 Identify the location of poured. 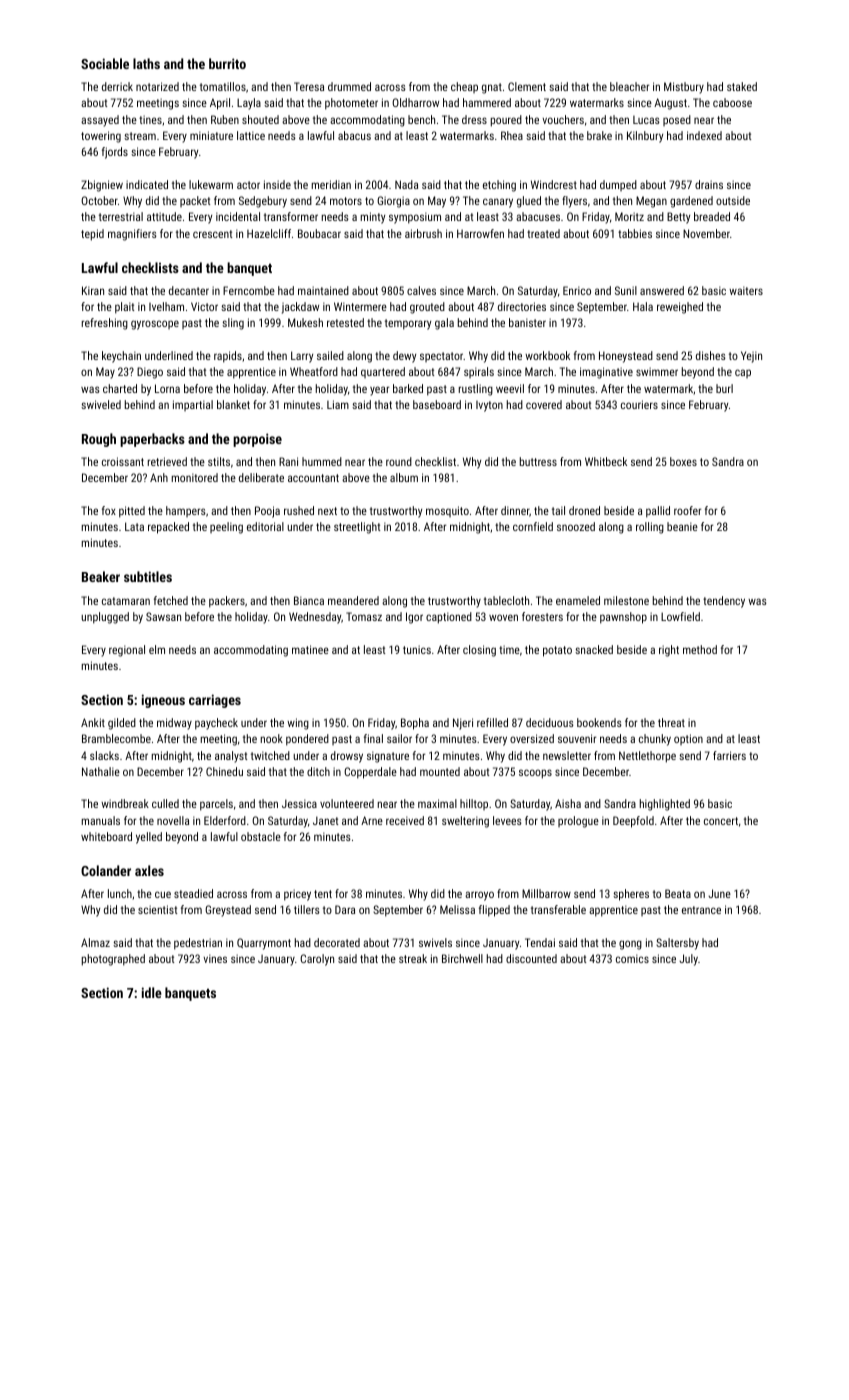
(506, 121).
